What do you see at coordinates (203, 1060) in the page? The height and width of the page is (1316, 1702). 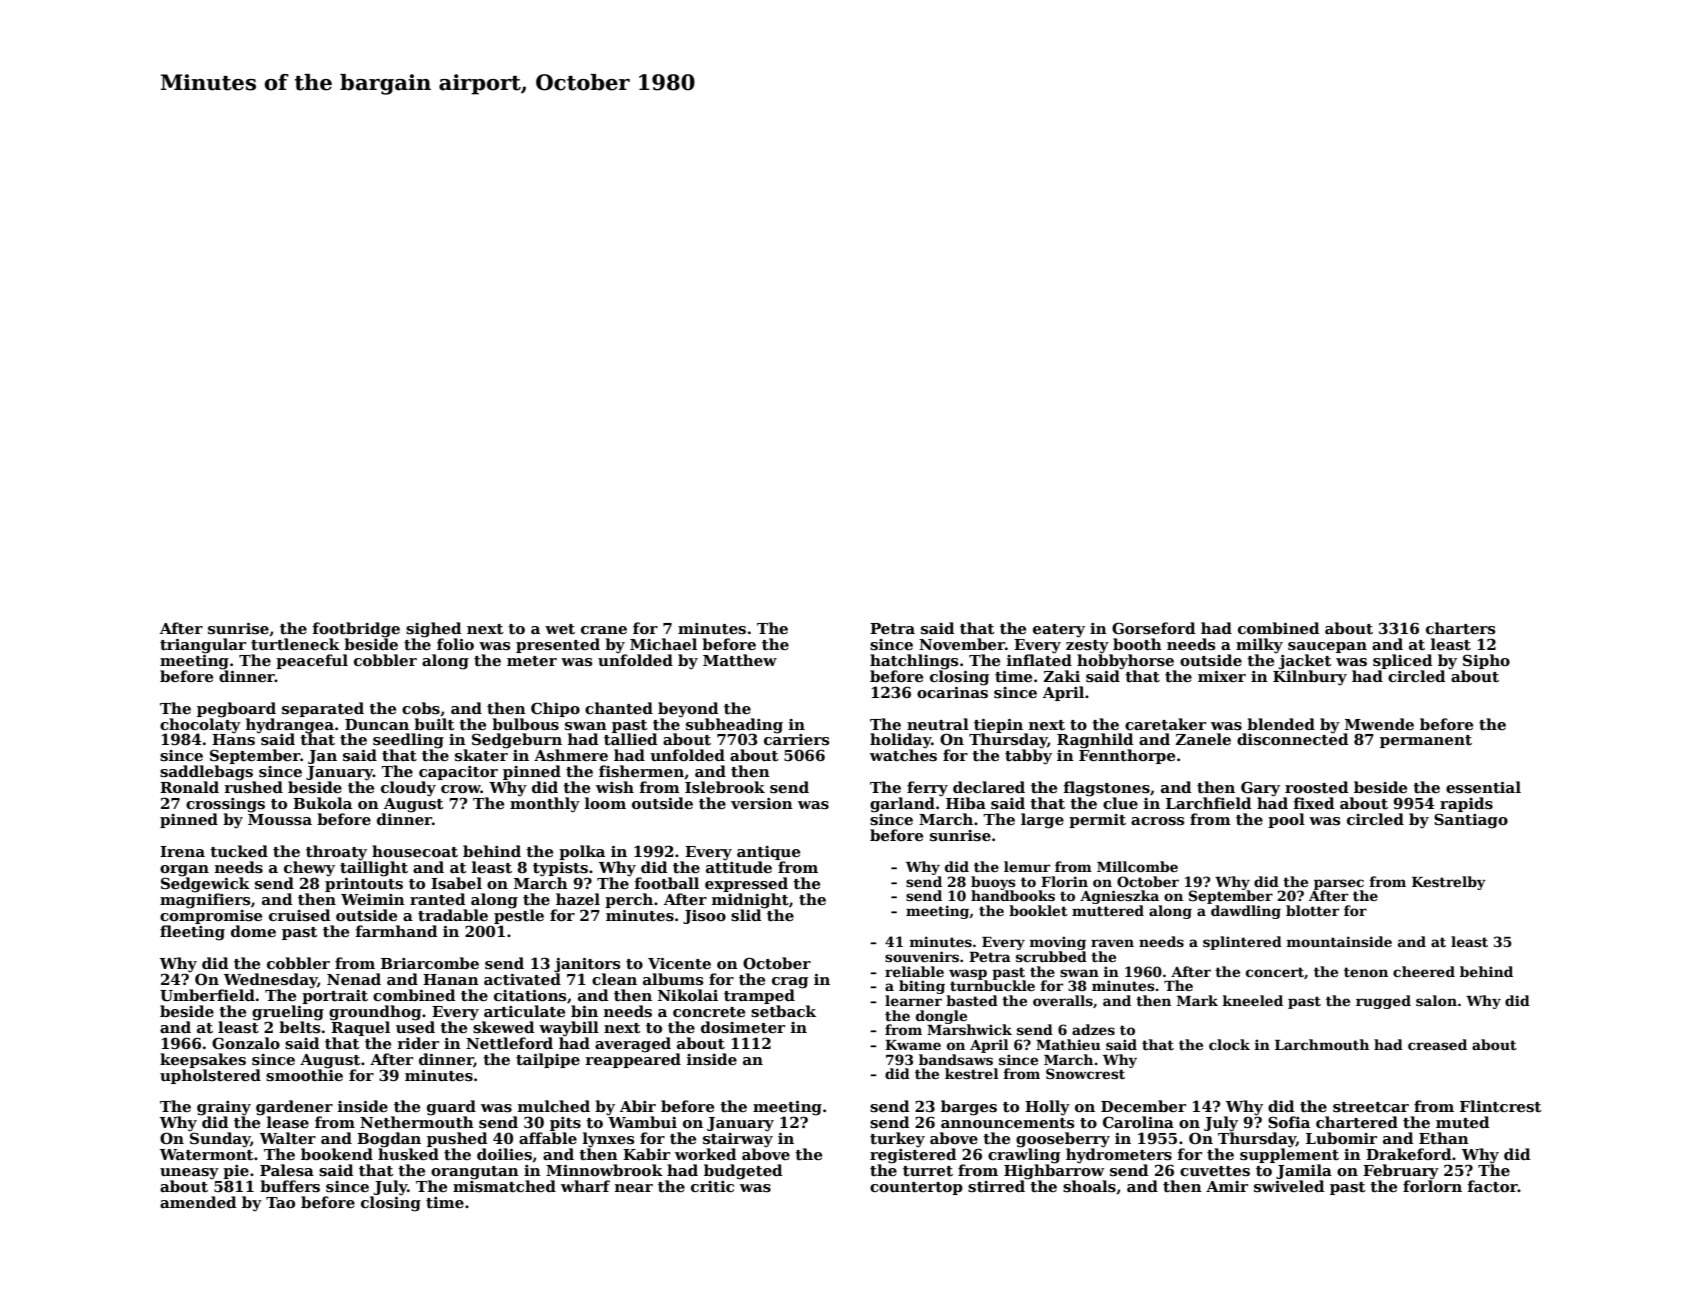 I see `keepsakes` at bounding box center [203, 1060].
